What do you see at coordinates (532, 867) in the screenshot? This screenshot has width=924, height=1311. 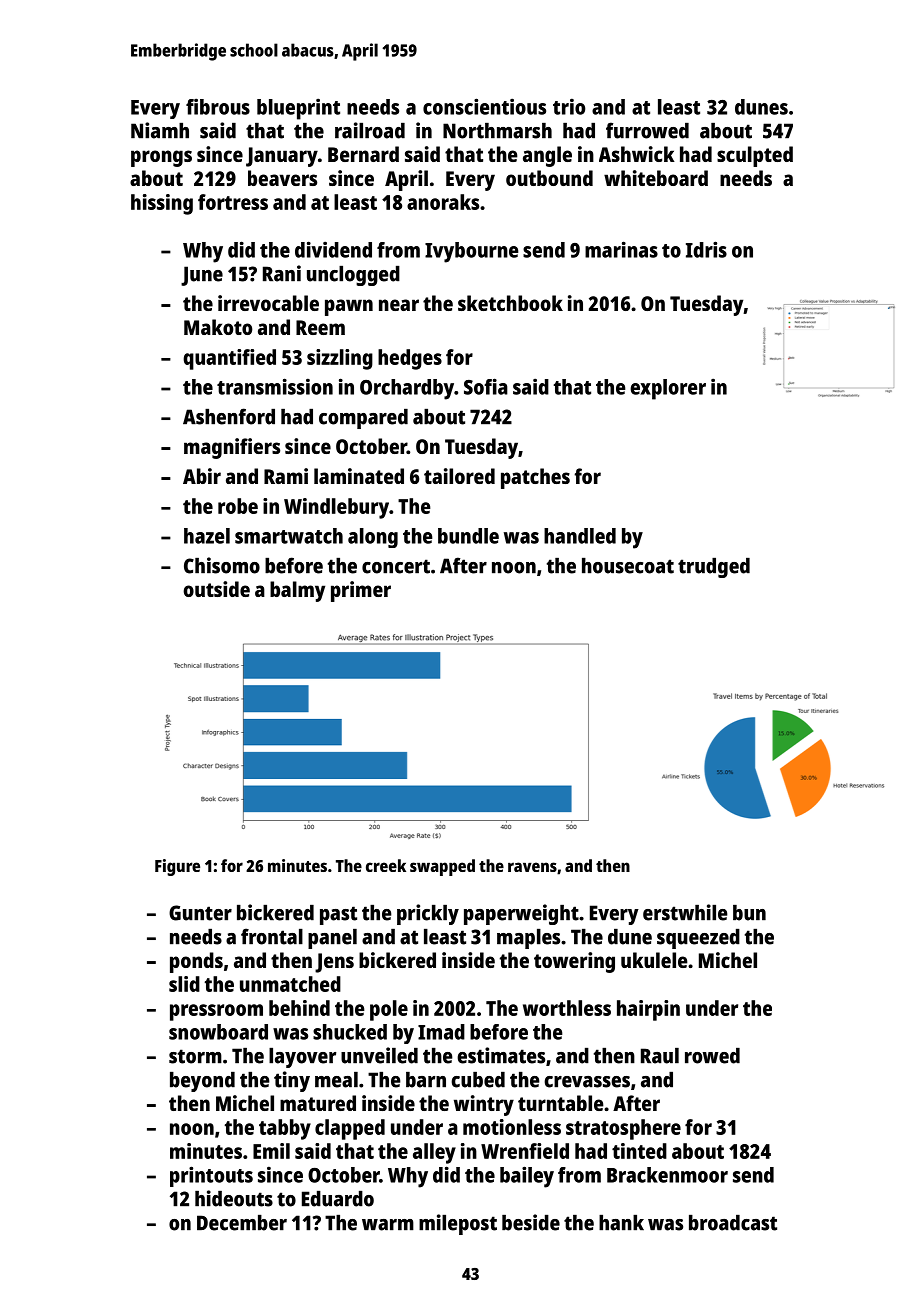 I see `ravens` at bounding box center [532, 867].
